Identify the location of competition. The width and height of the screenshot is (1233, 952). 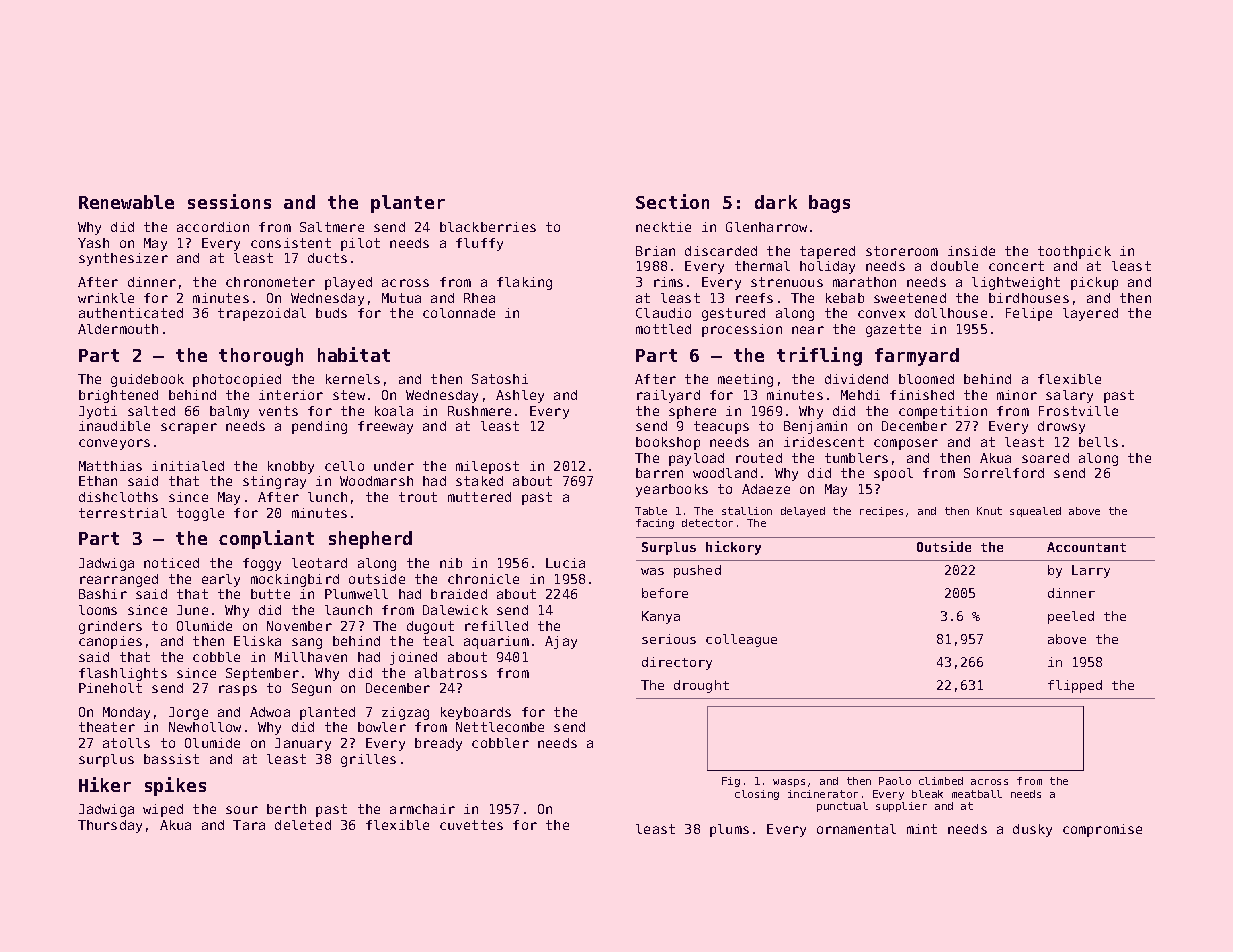
(943, 412).
